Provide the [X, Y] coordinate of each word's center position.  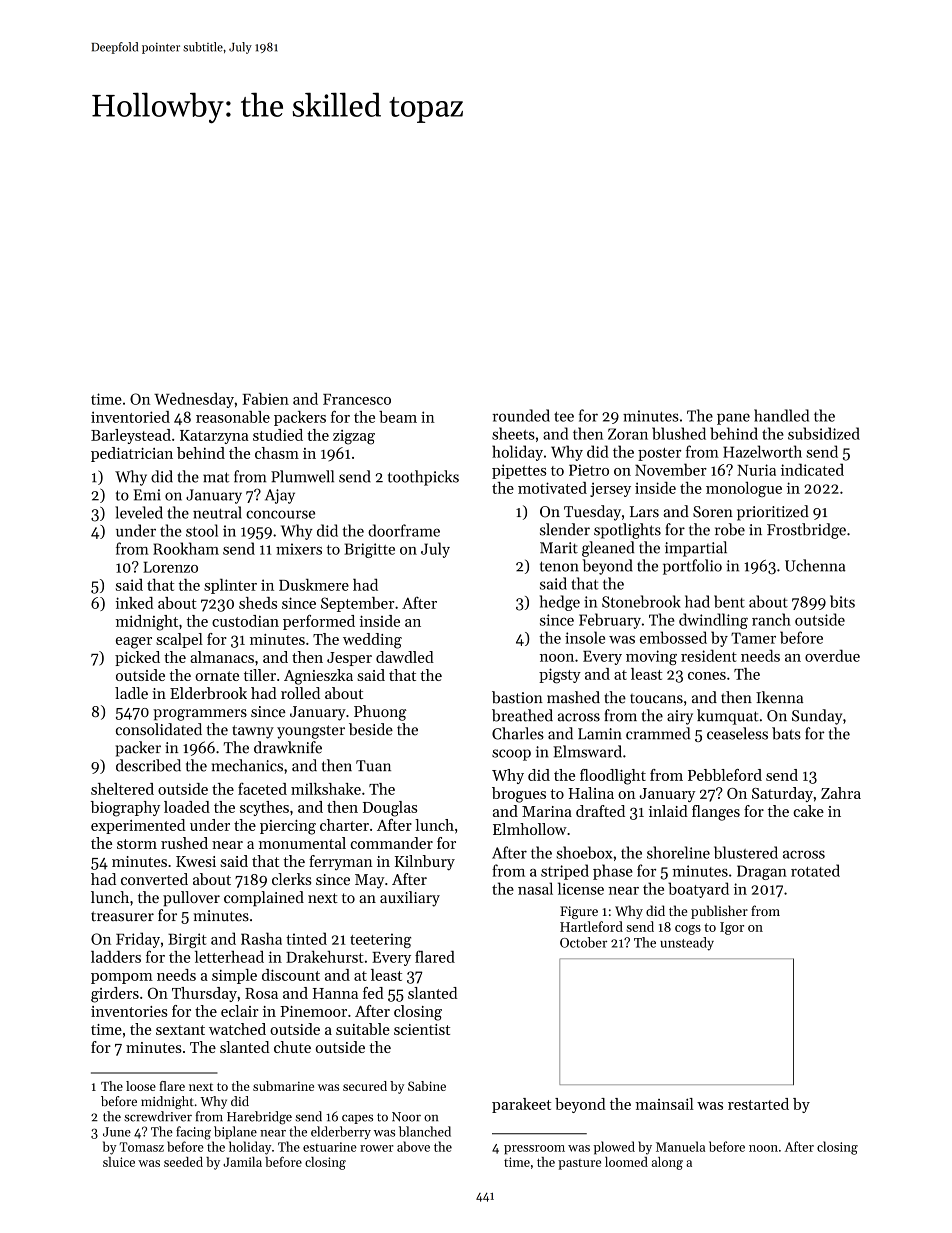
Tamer [753, 638]
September [357, 604]
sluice [119, 1162]
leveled [139, 512]
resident [709, 655]
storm [137, 844]
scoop [511, 755]
